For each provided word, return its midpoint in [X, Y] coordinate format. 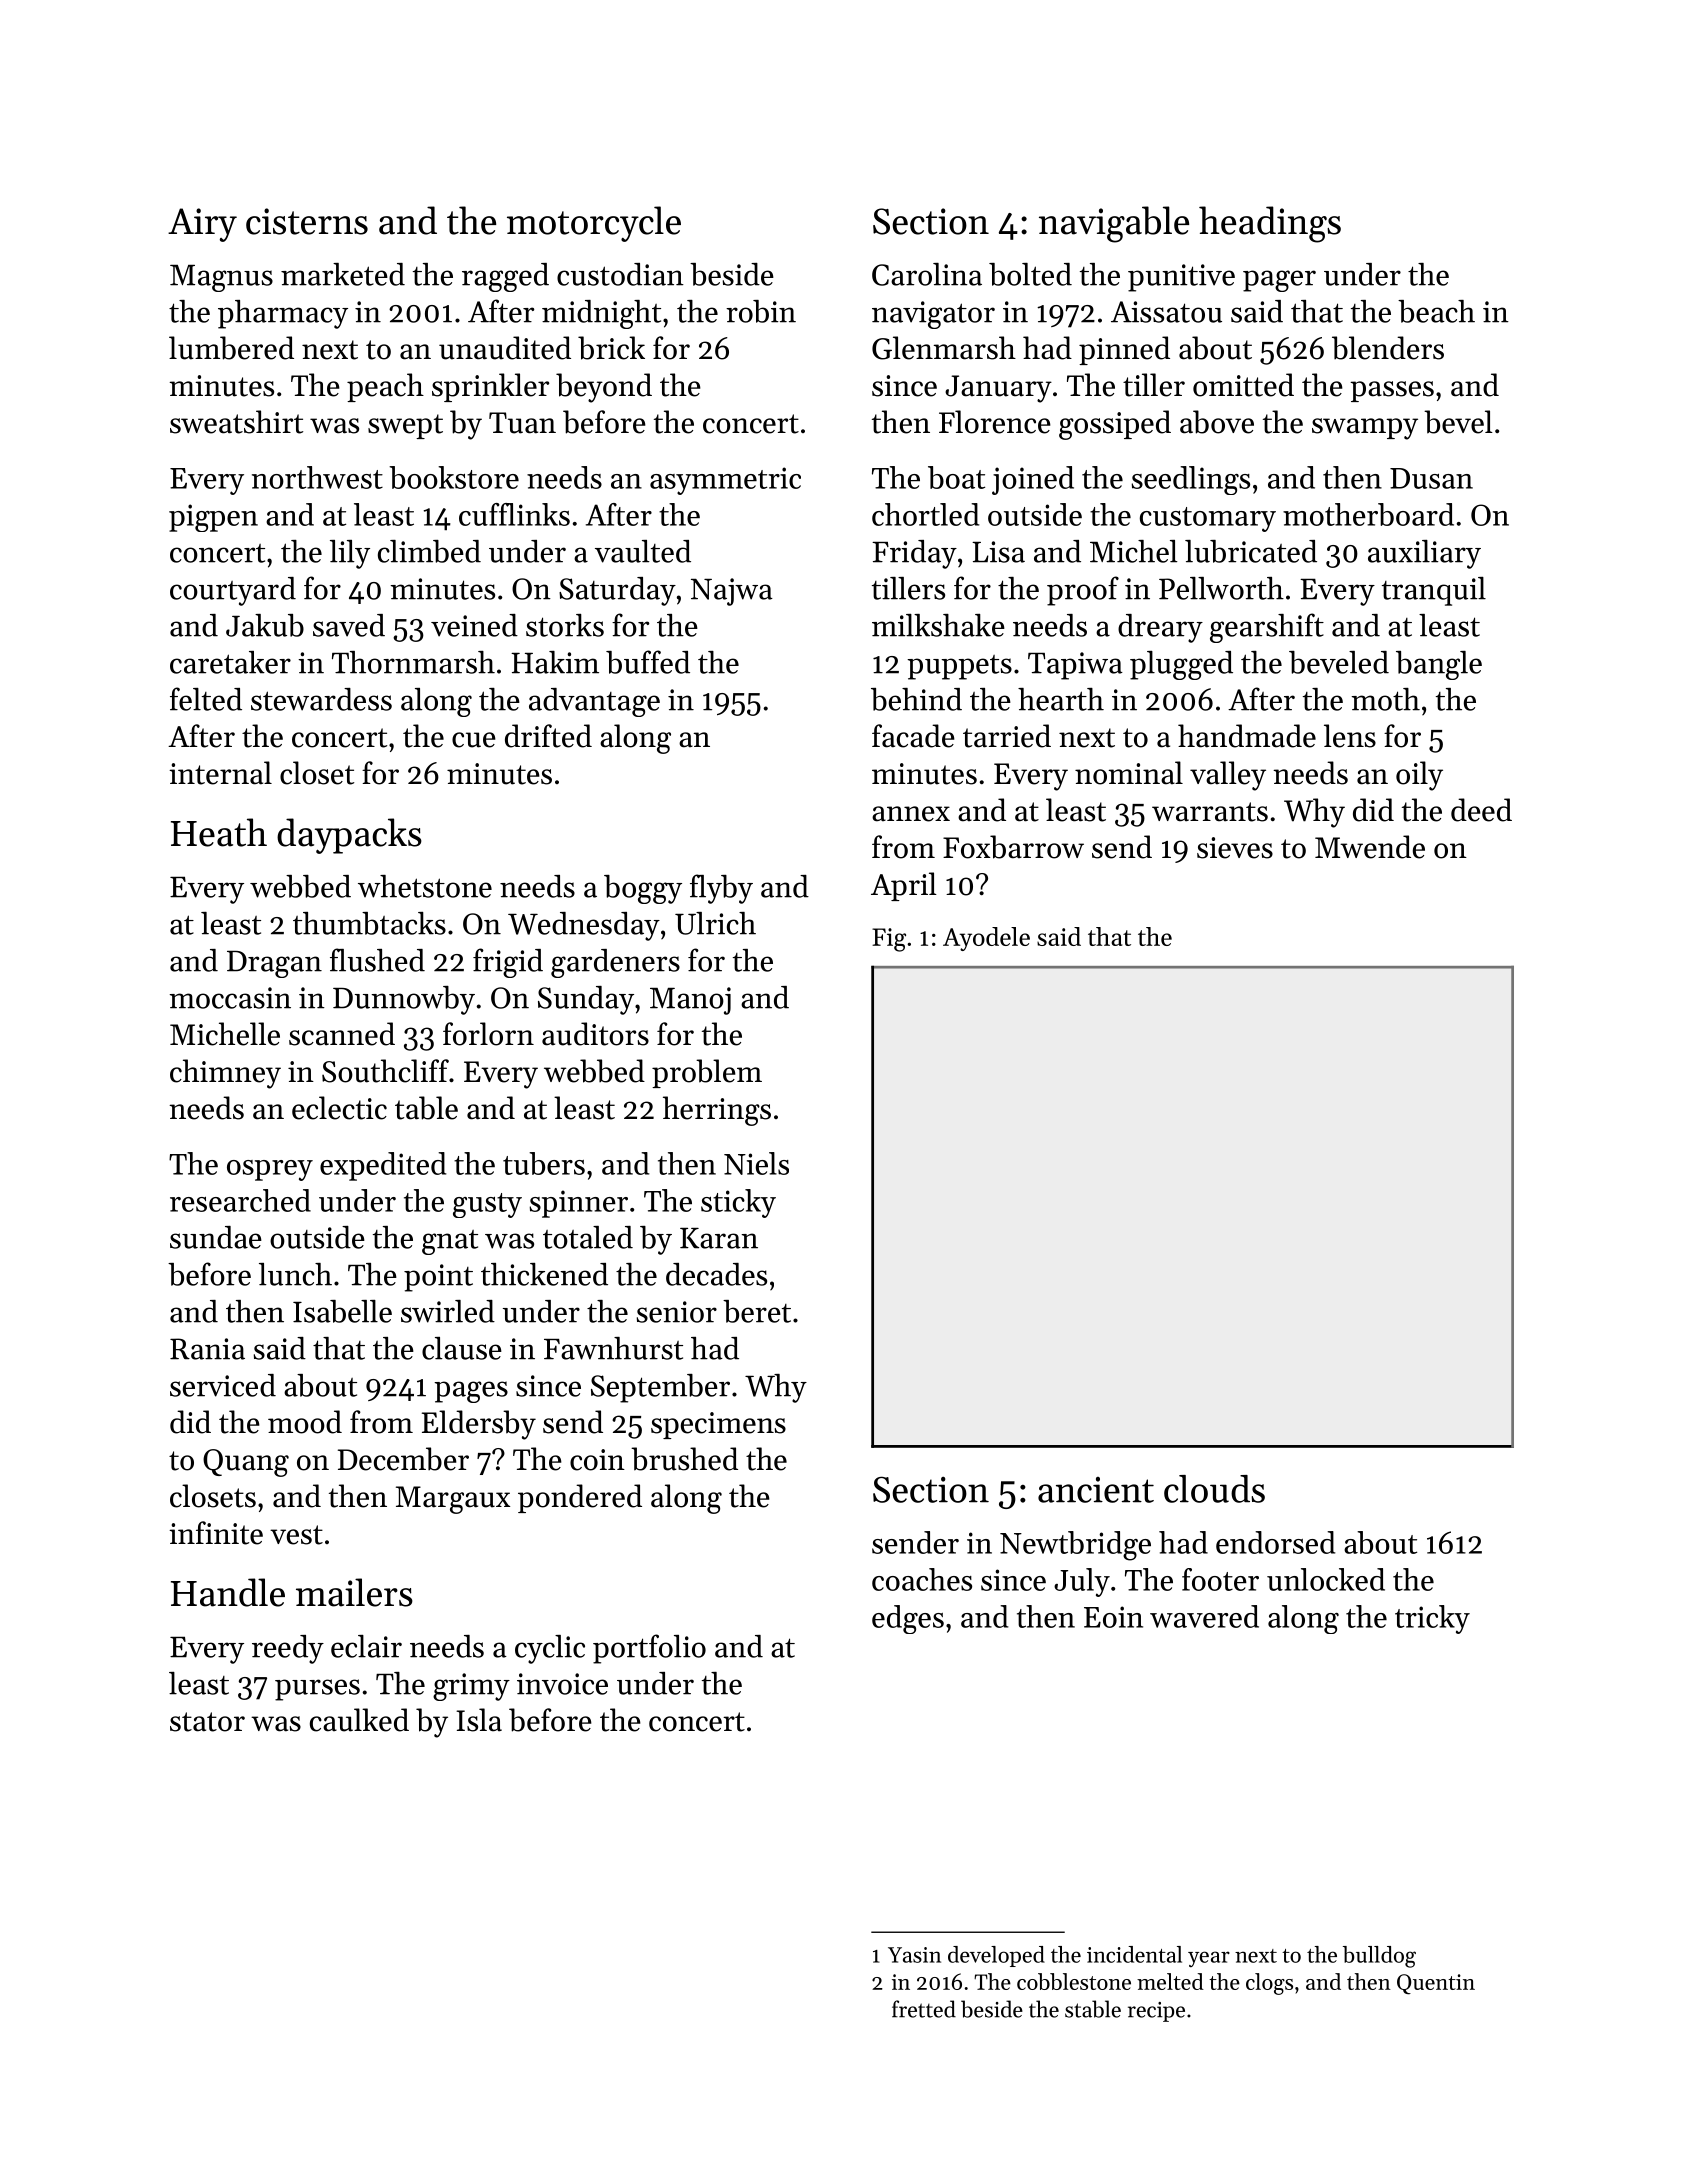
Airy [202, 225]
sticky [738, 1203]
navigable [1114, 224]
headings [1270, 224]
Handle [228, 1592]
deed [1481, 810]
